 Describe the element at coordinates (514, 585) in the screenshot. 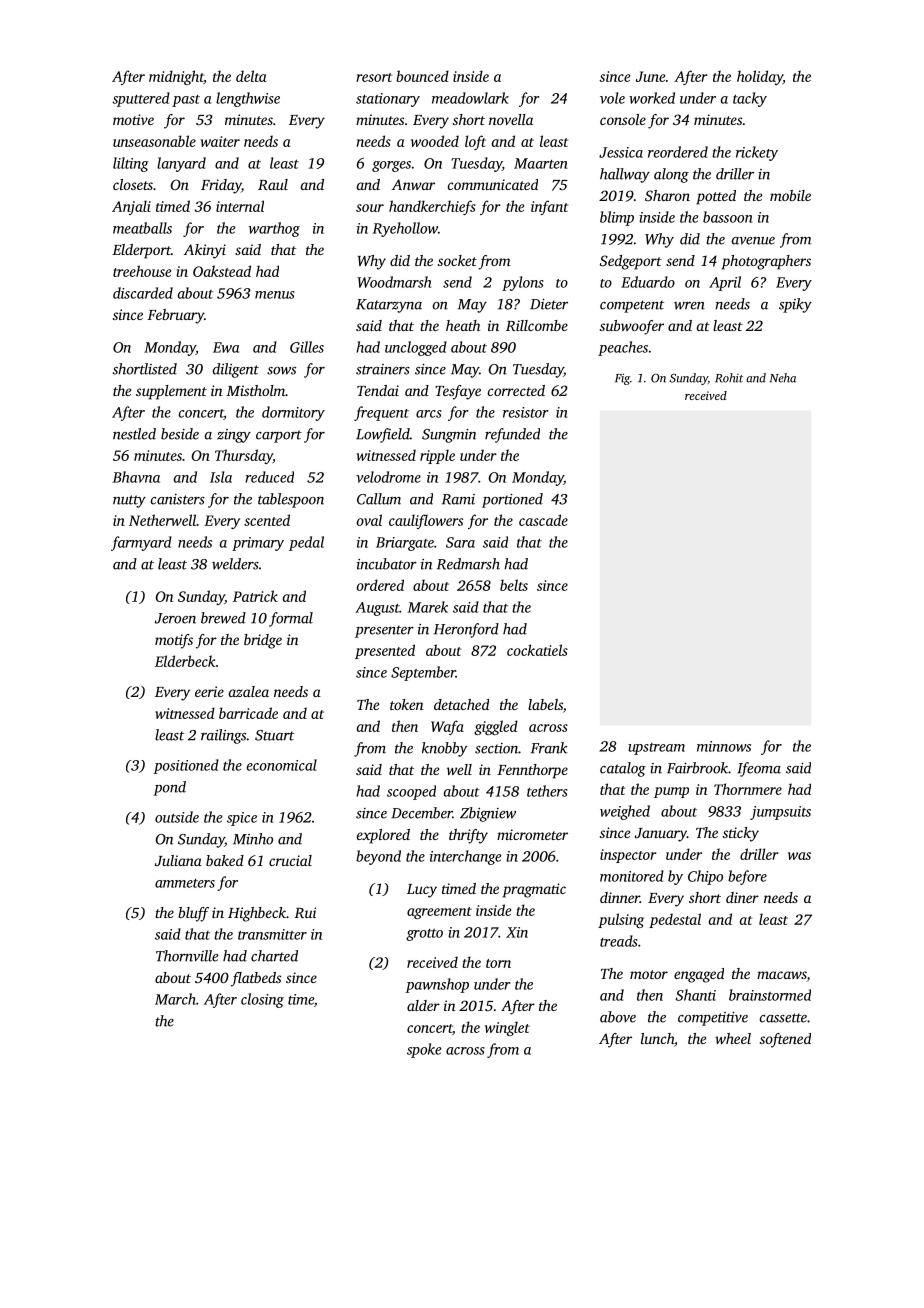

I see `belts` at that location.
